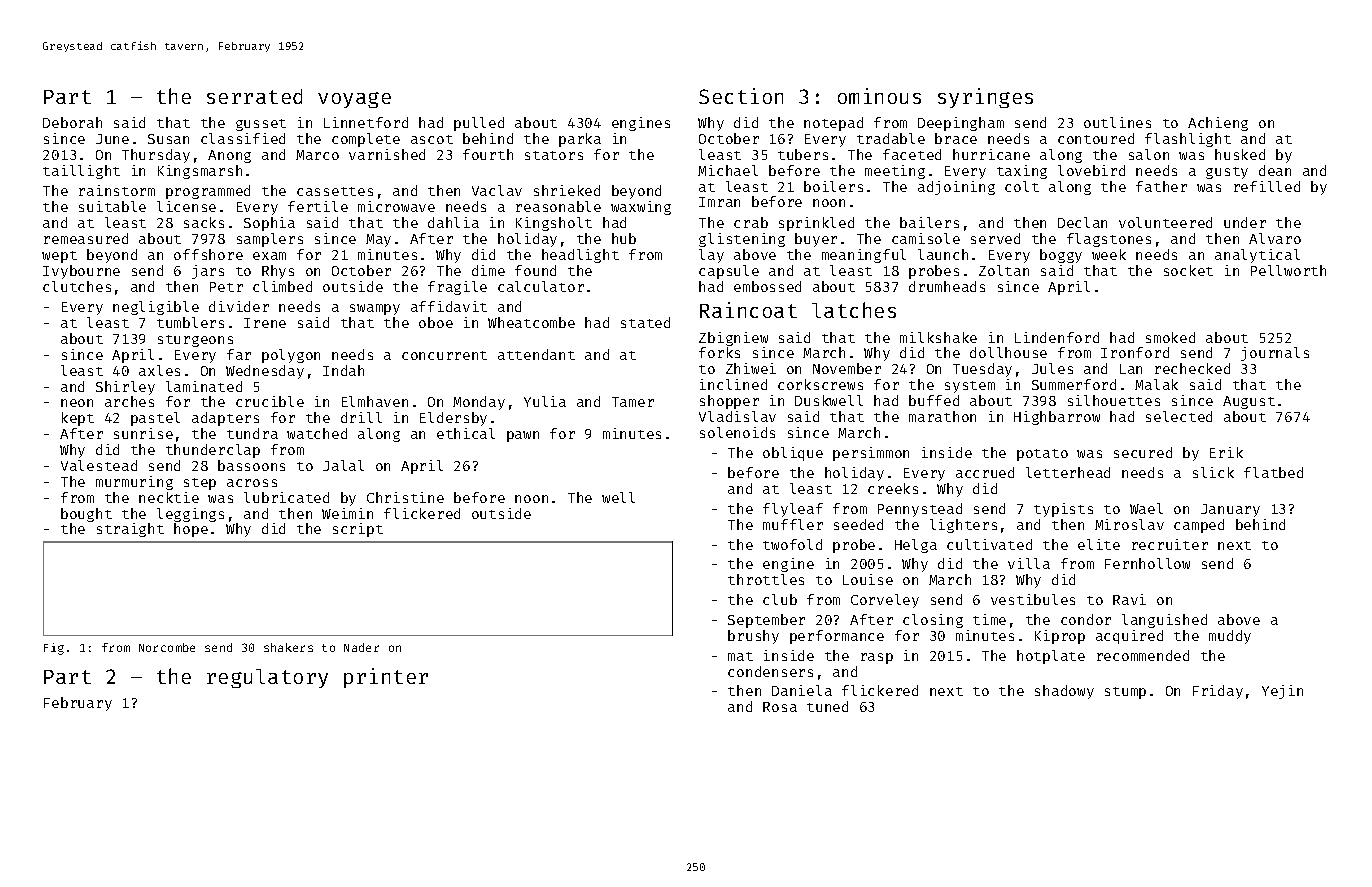 The height and width of the image is (887, 1372). I want to click on milkshake, so click(938, 337).
